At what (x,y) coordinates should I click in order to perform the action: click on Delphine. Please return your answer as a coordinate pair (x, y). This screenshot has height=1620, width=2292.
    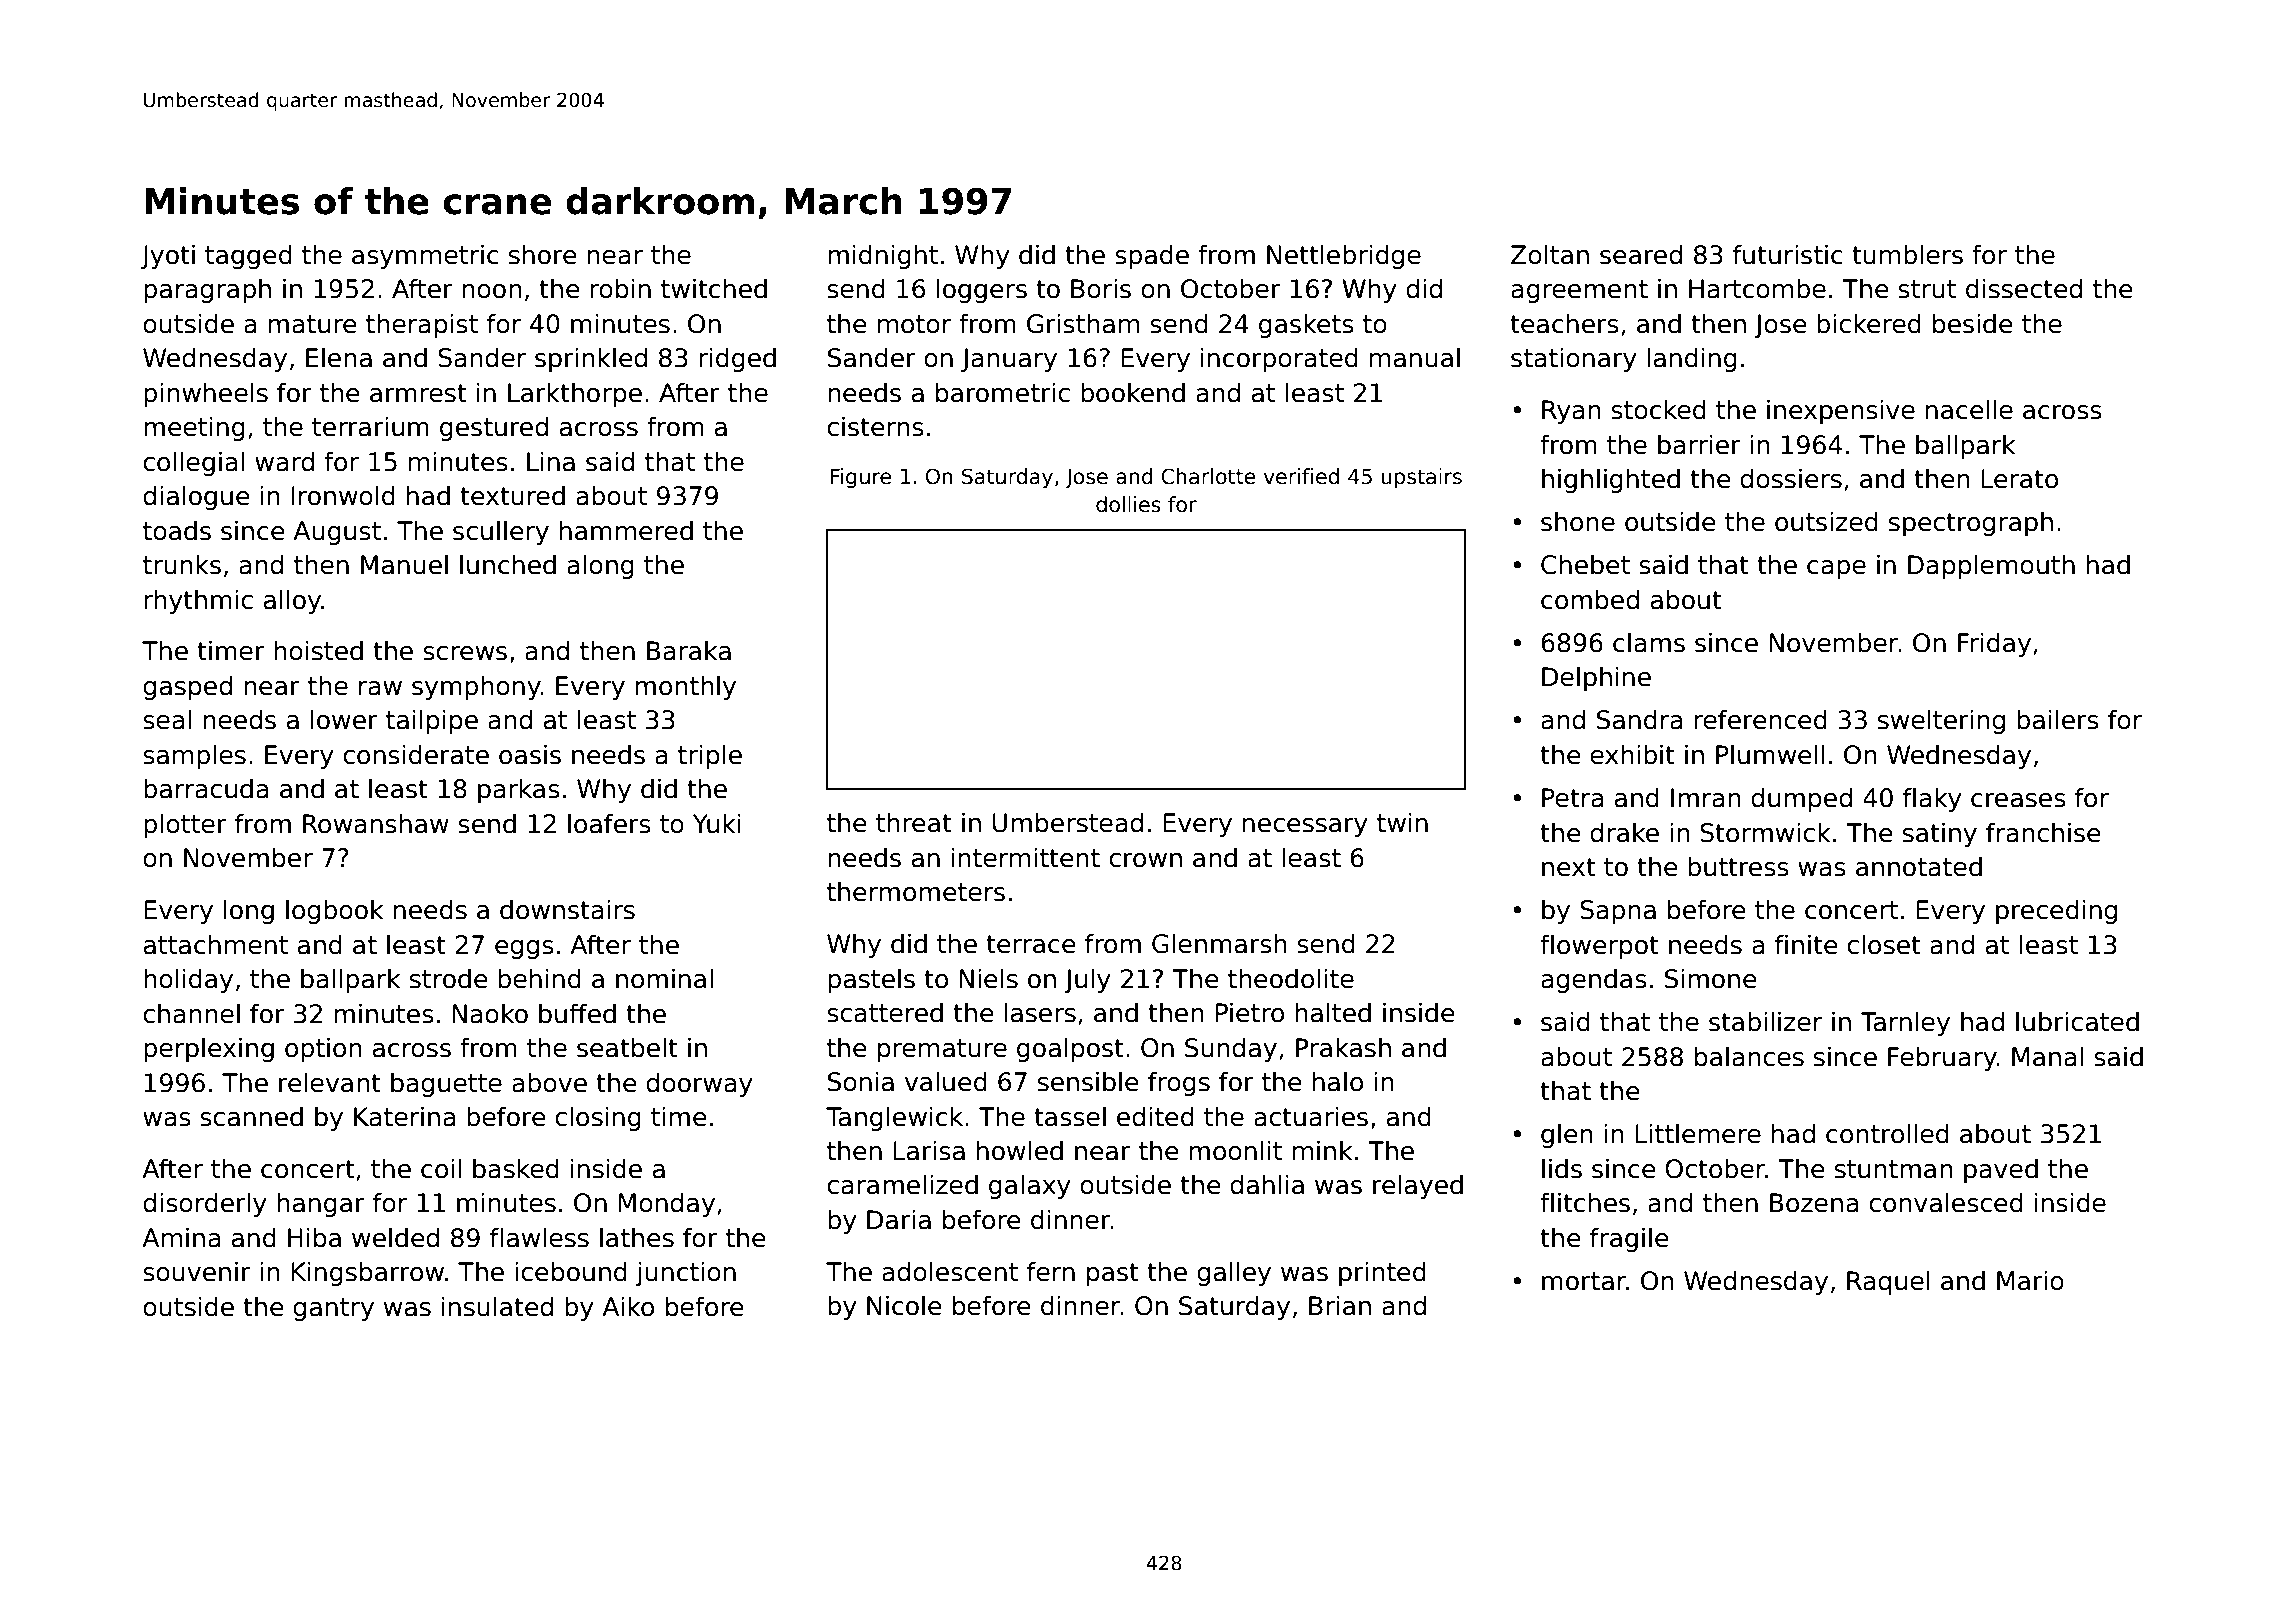
    Looking at the image, I should click on (1596, 678).
